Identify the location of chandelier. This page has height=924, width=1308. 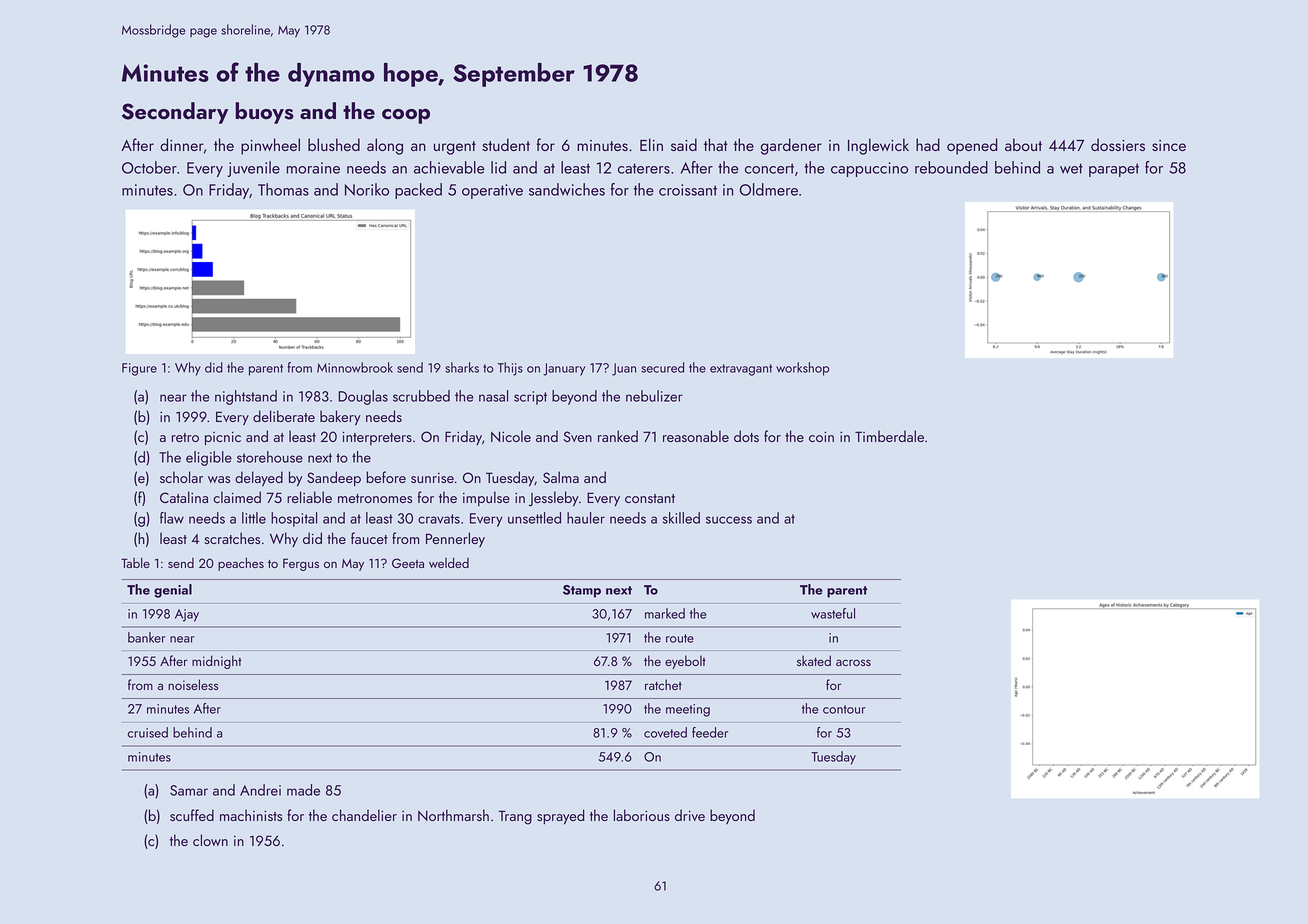
(364, 815).
